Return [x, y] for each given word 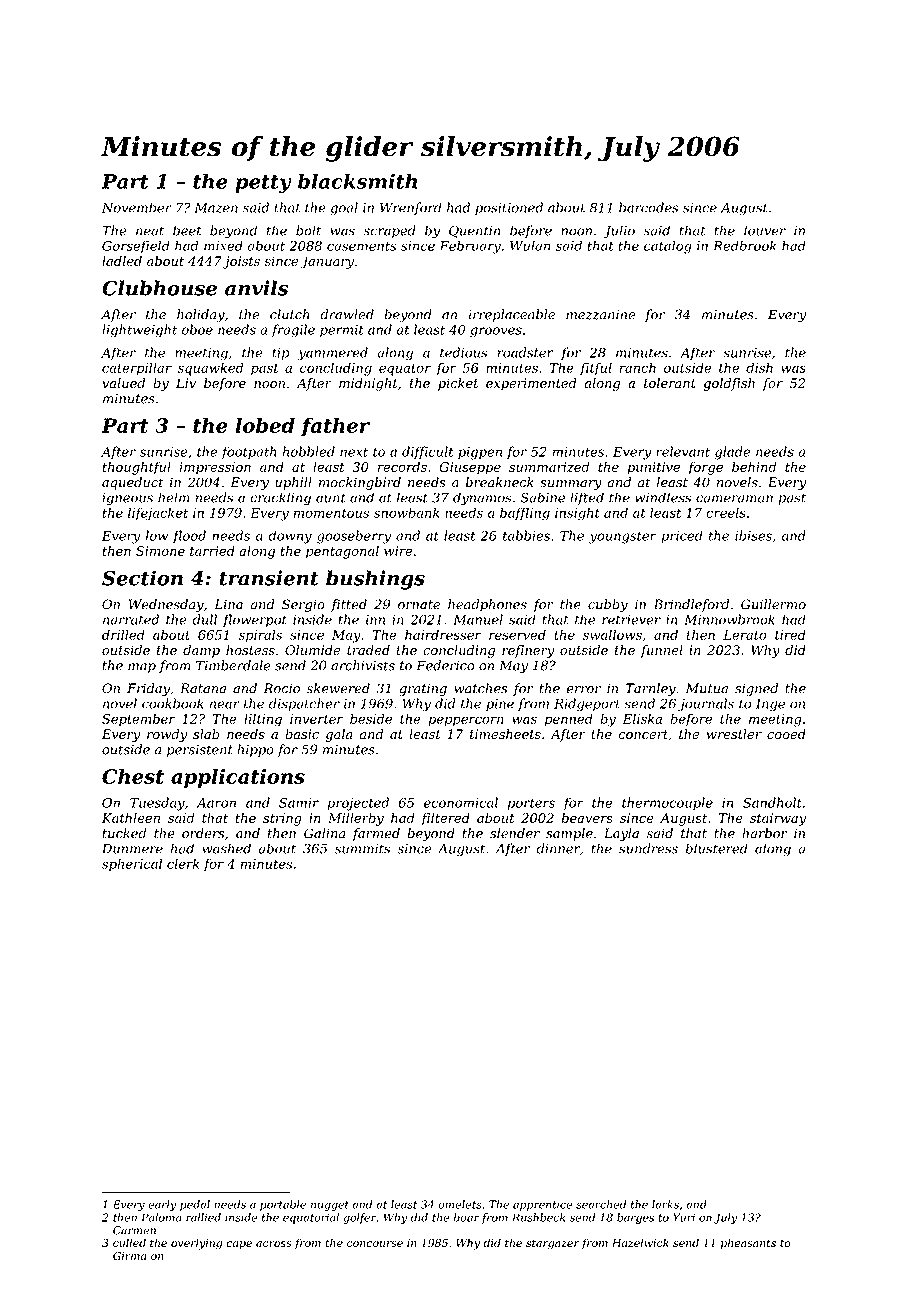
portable [283, 1205]
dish [759, 367]
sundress [648, 848]
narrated [131, 619]
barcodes [649, 207]
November [137, 207]
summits [362, 849]
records [402, 467]
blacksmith [357, 181]
